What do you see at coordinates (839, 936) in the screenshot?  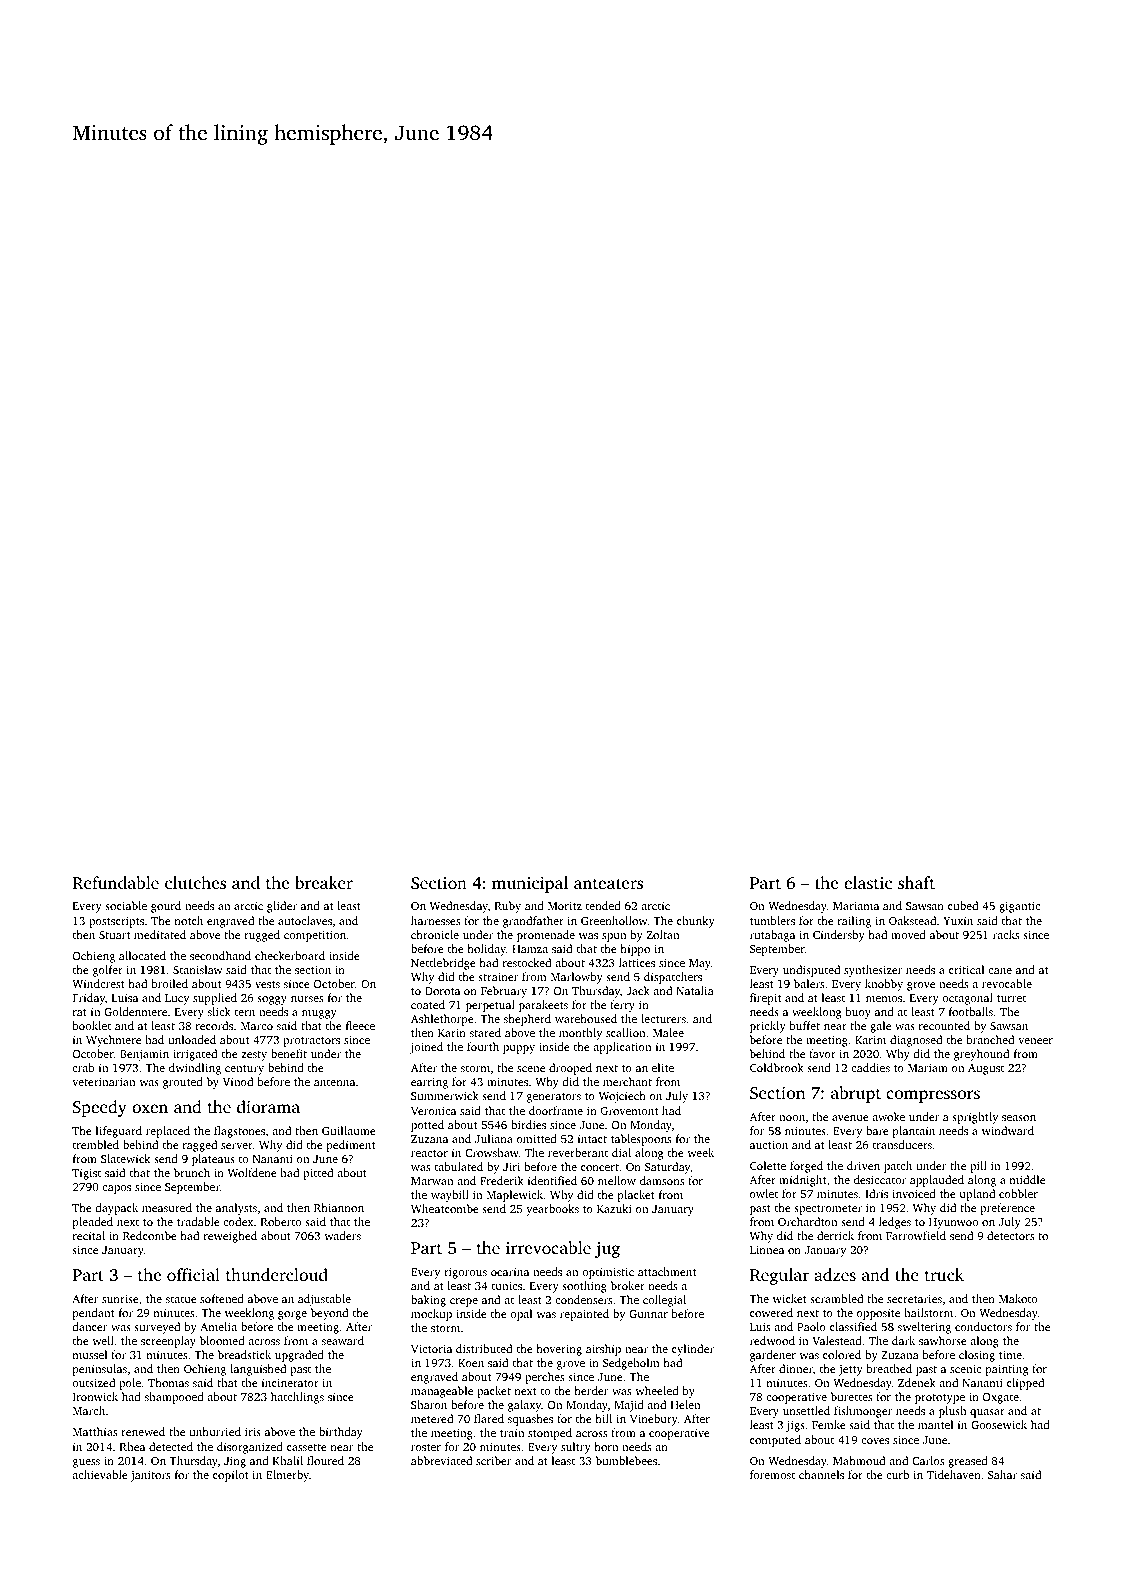 I see `Cindersby` at bounding box center [839, 936].
